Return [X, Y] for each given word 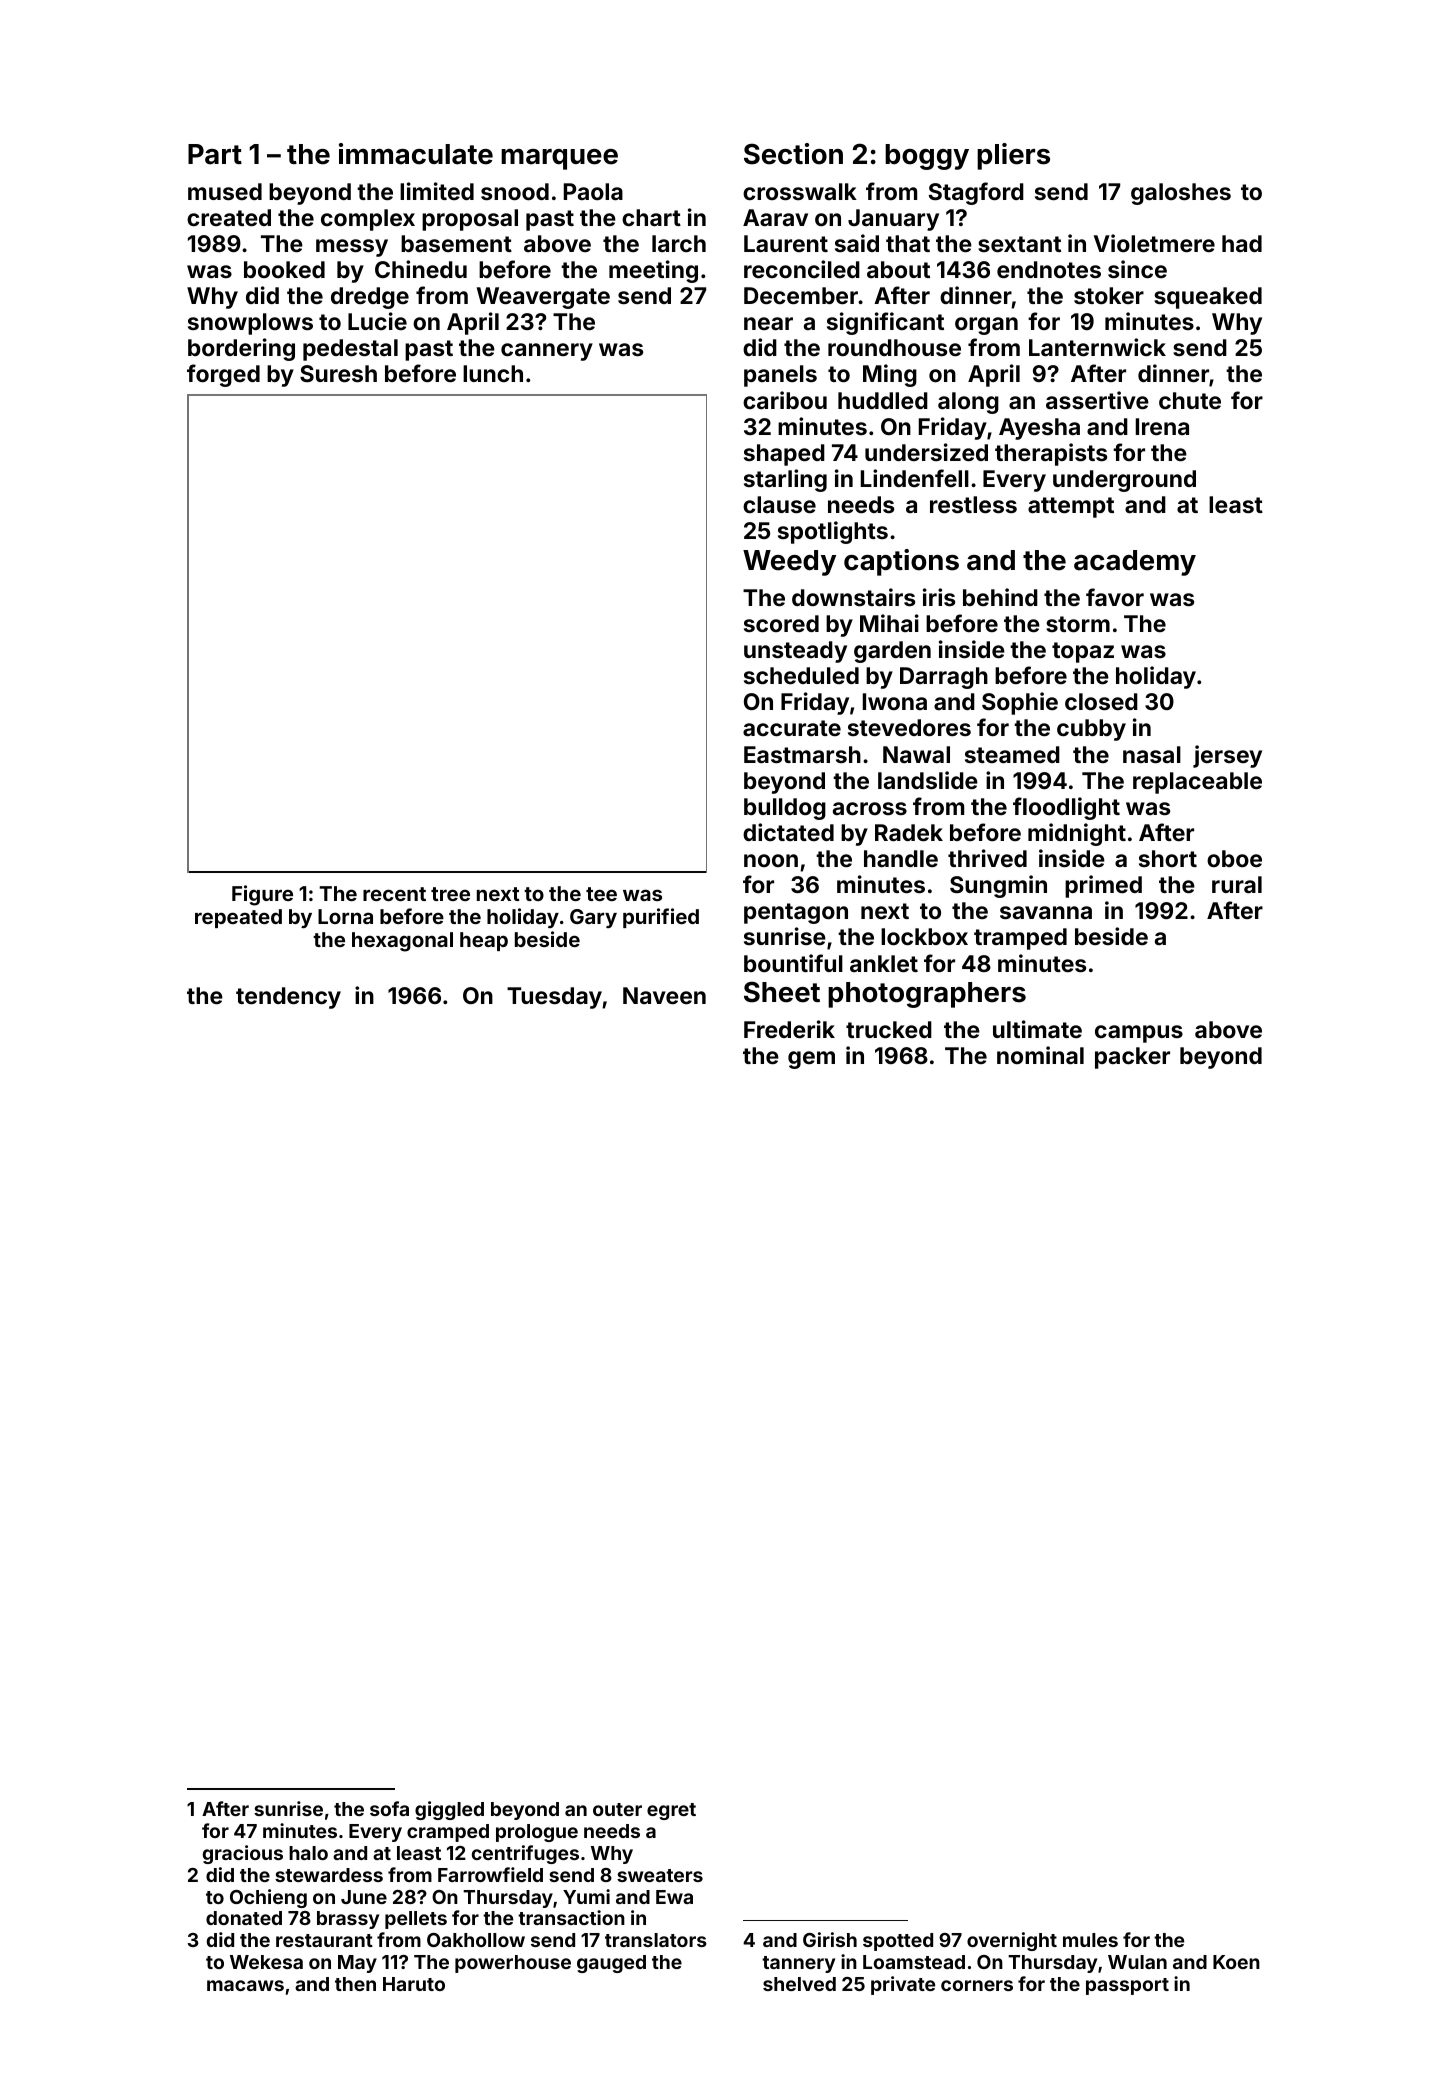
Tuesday [554, 998]
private [903, 1985]
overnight [1012, 1941]
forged [223, 375]
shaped [784, 455]
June [364, 1897]
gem [811, 1060]
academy [1135, 563]
